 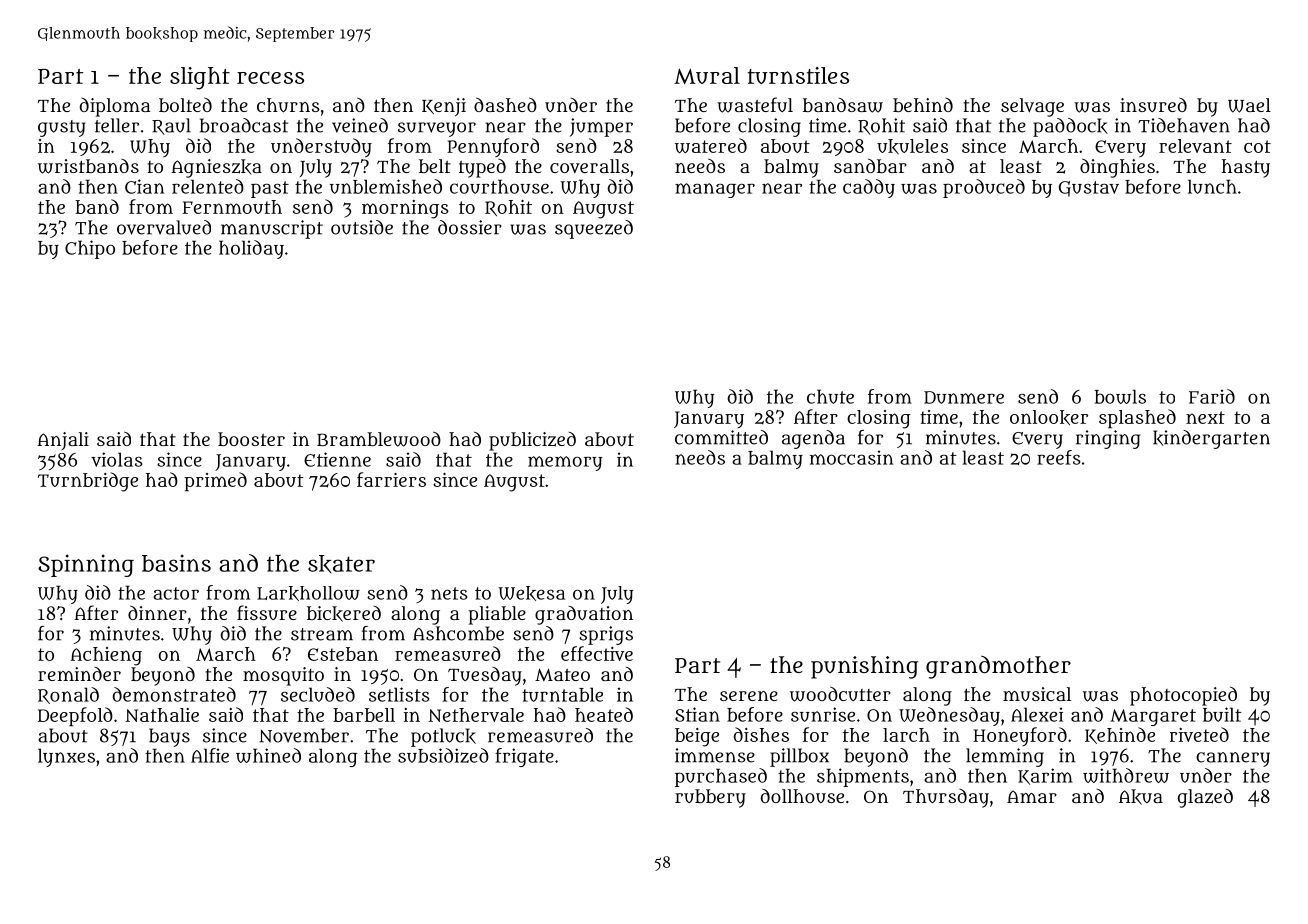 What do you see at coordinates (707, 75) in the image?
I see `Mural` at bounding box center [707, 75].
